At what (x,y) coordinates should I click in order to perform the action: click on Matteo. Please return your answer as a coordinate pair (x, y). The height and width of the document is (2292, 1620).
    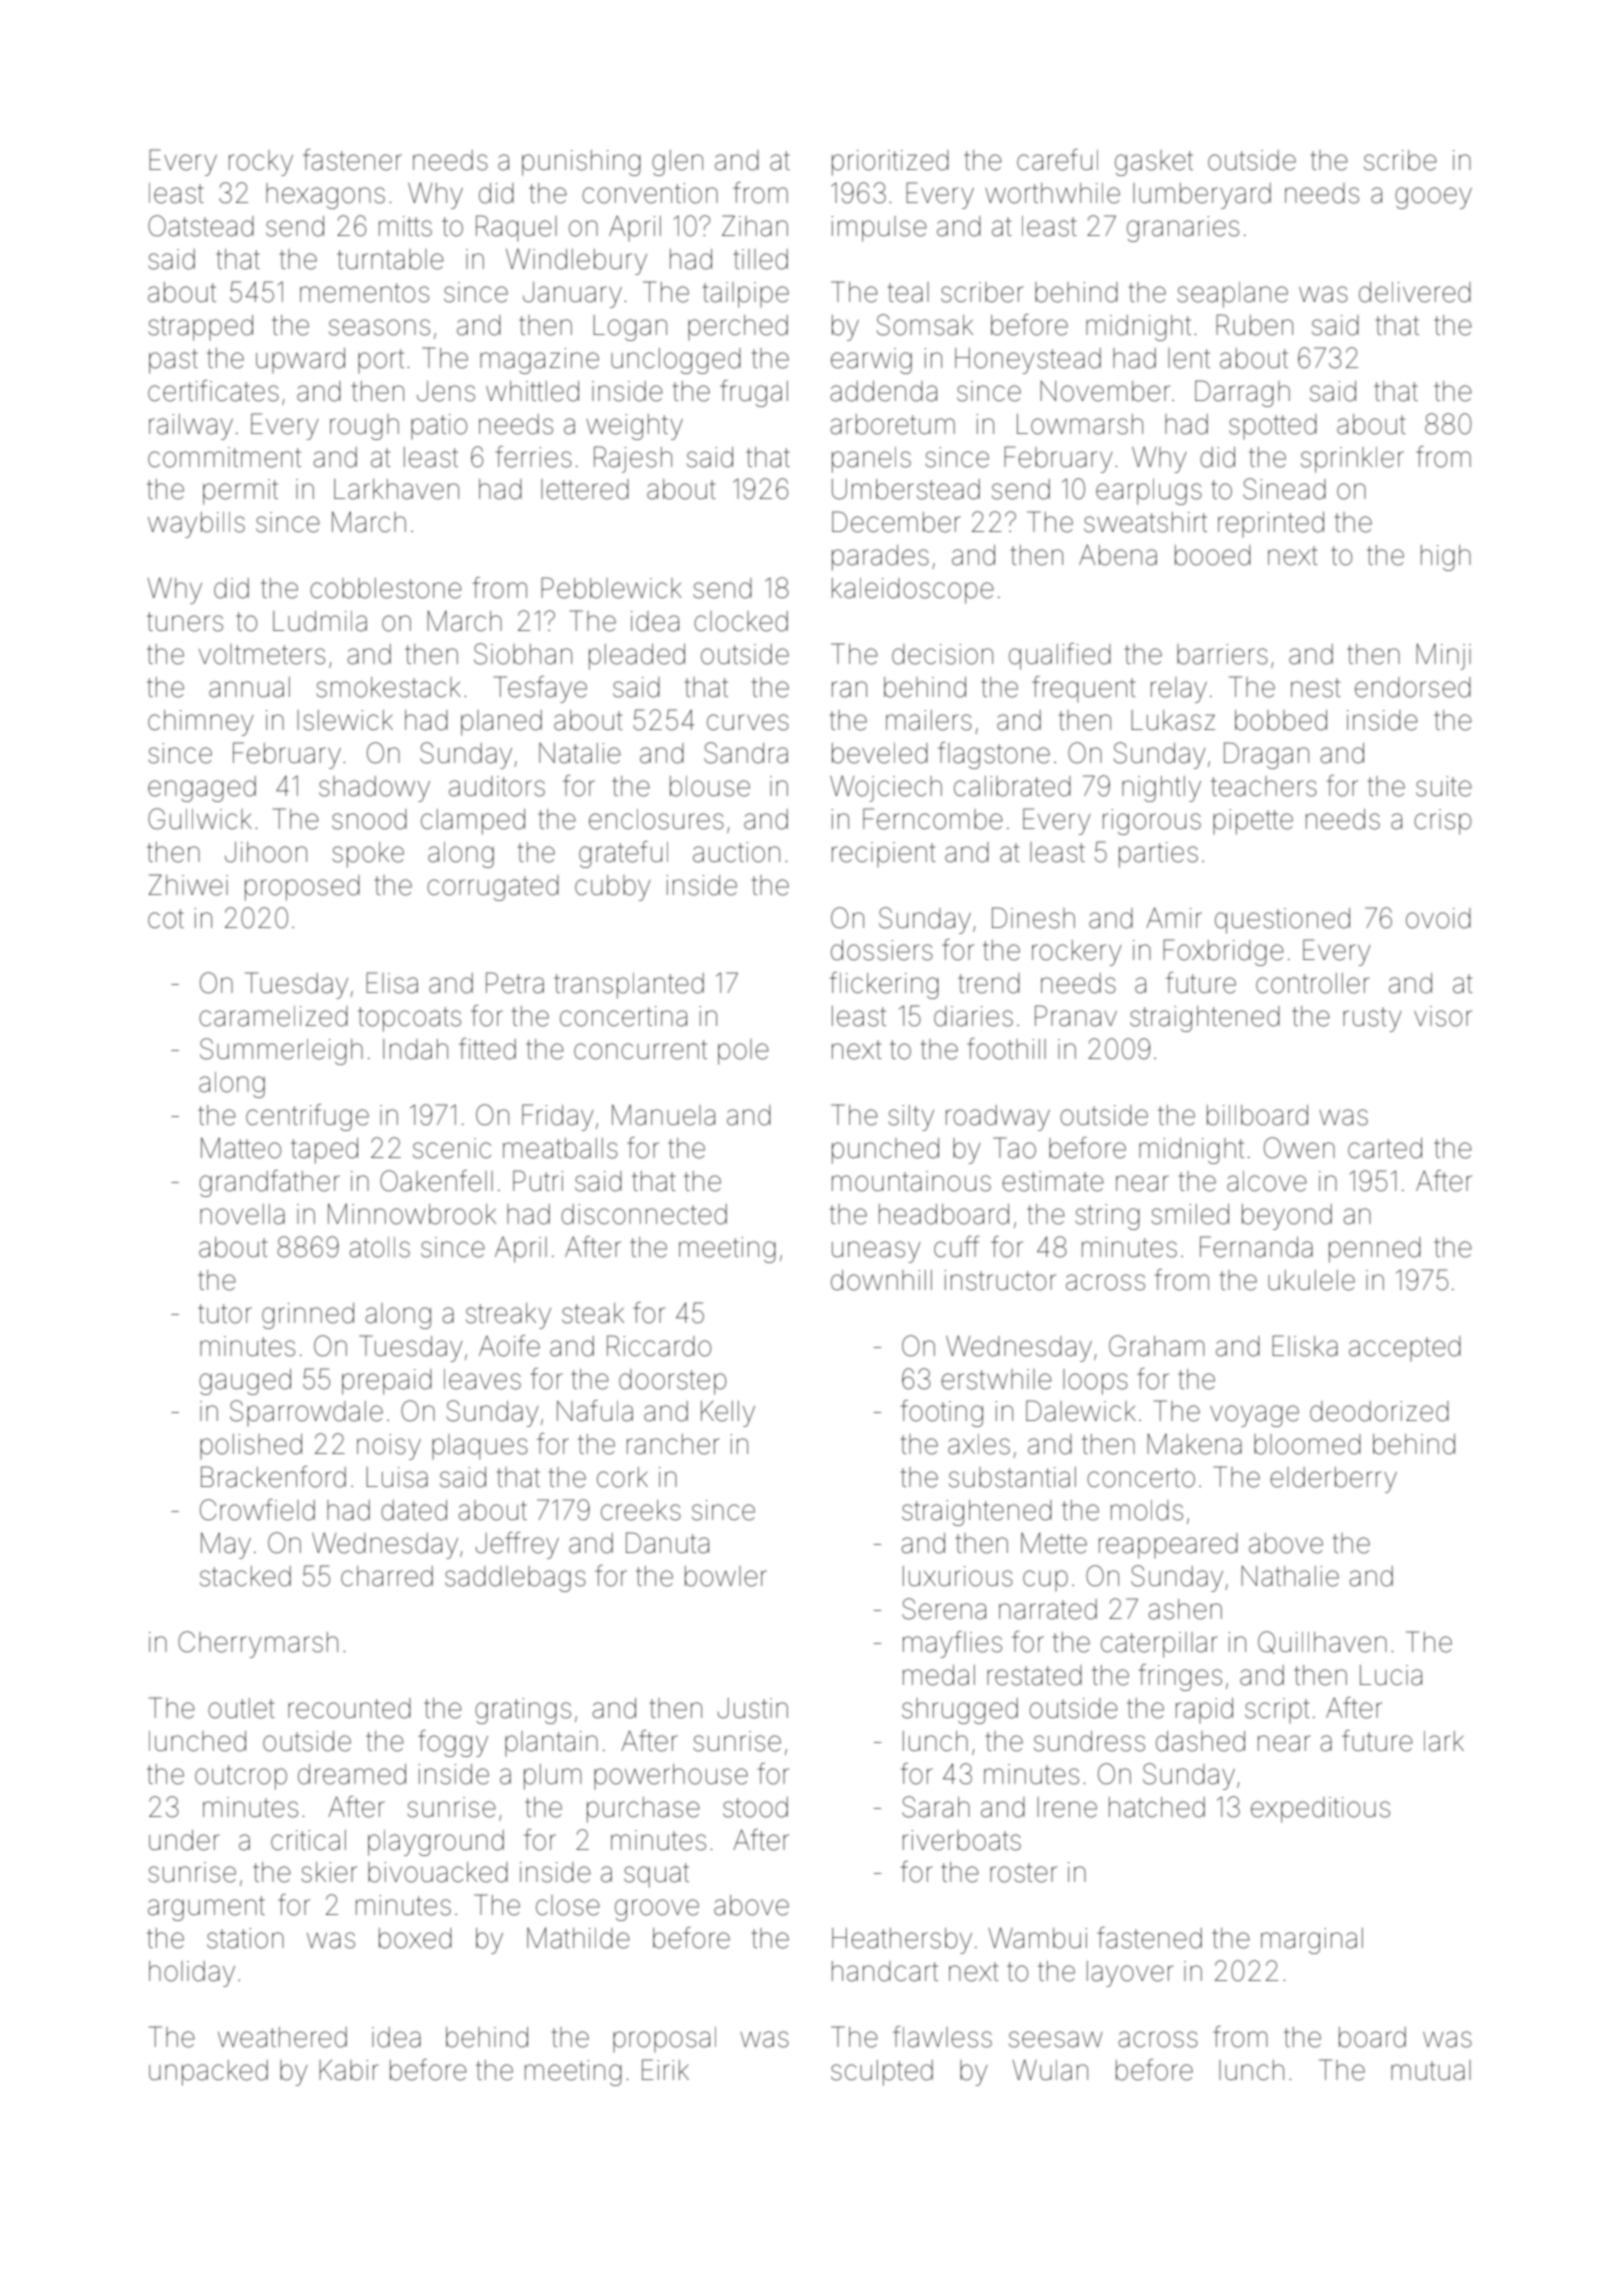
    Looking at the image, I should click on (241, 1148).
